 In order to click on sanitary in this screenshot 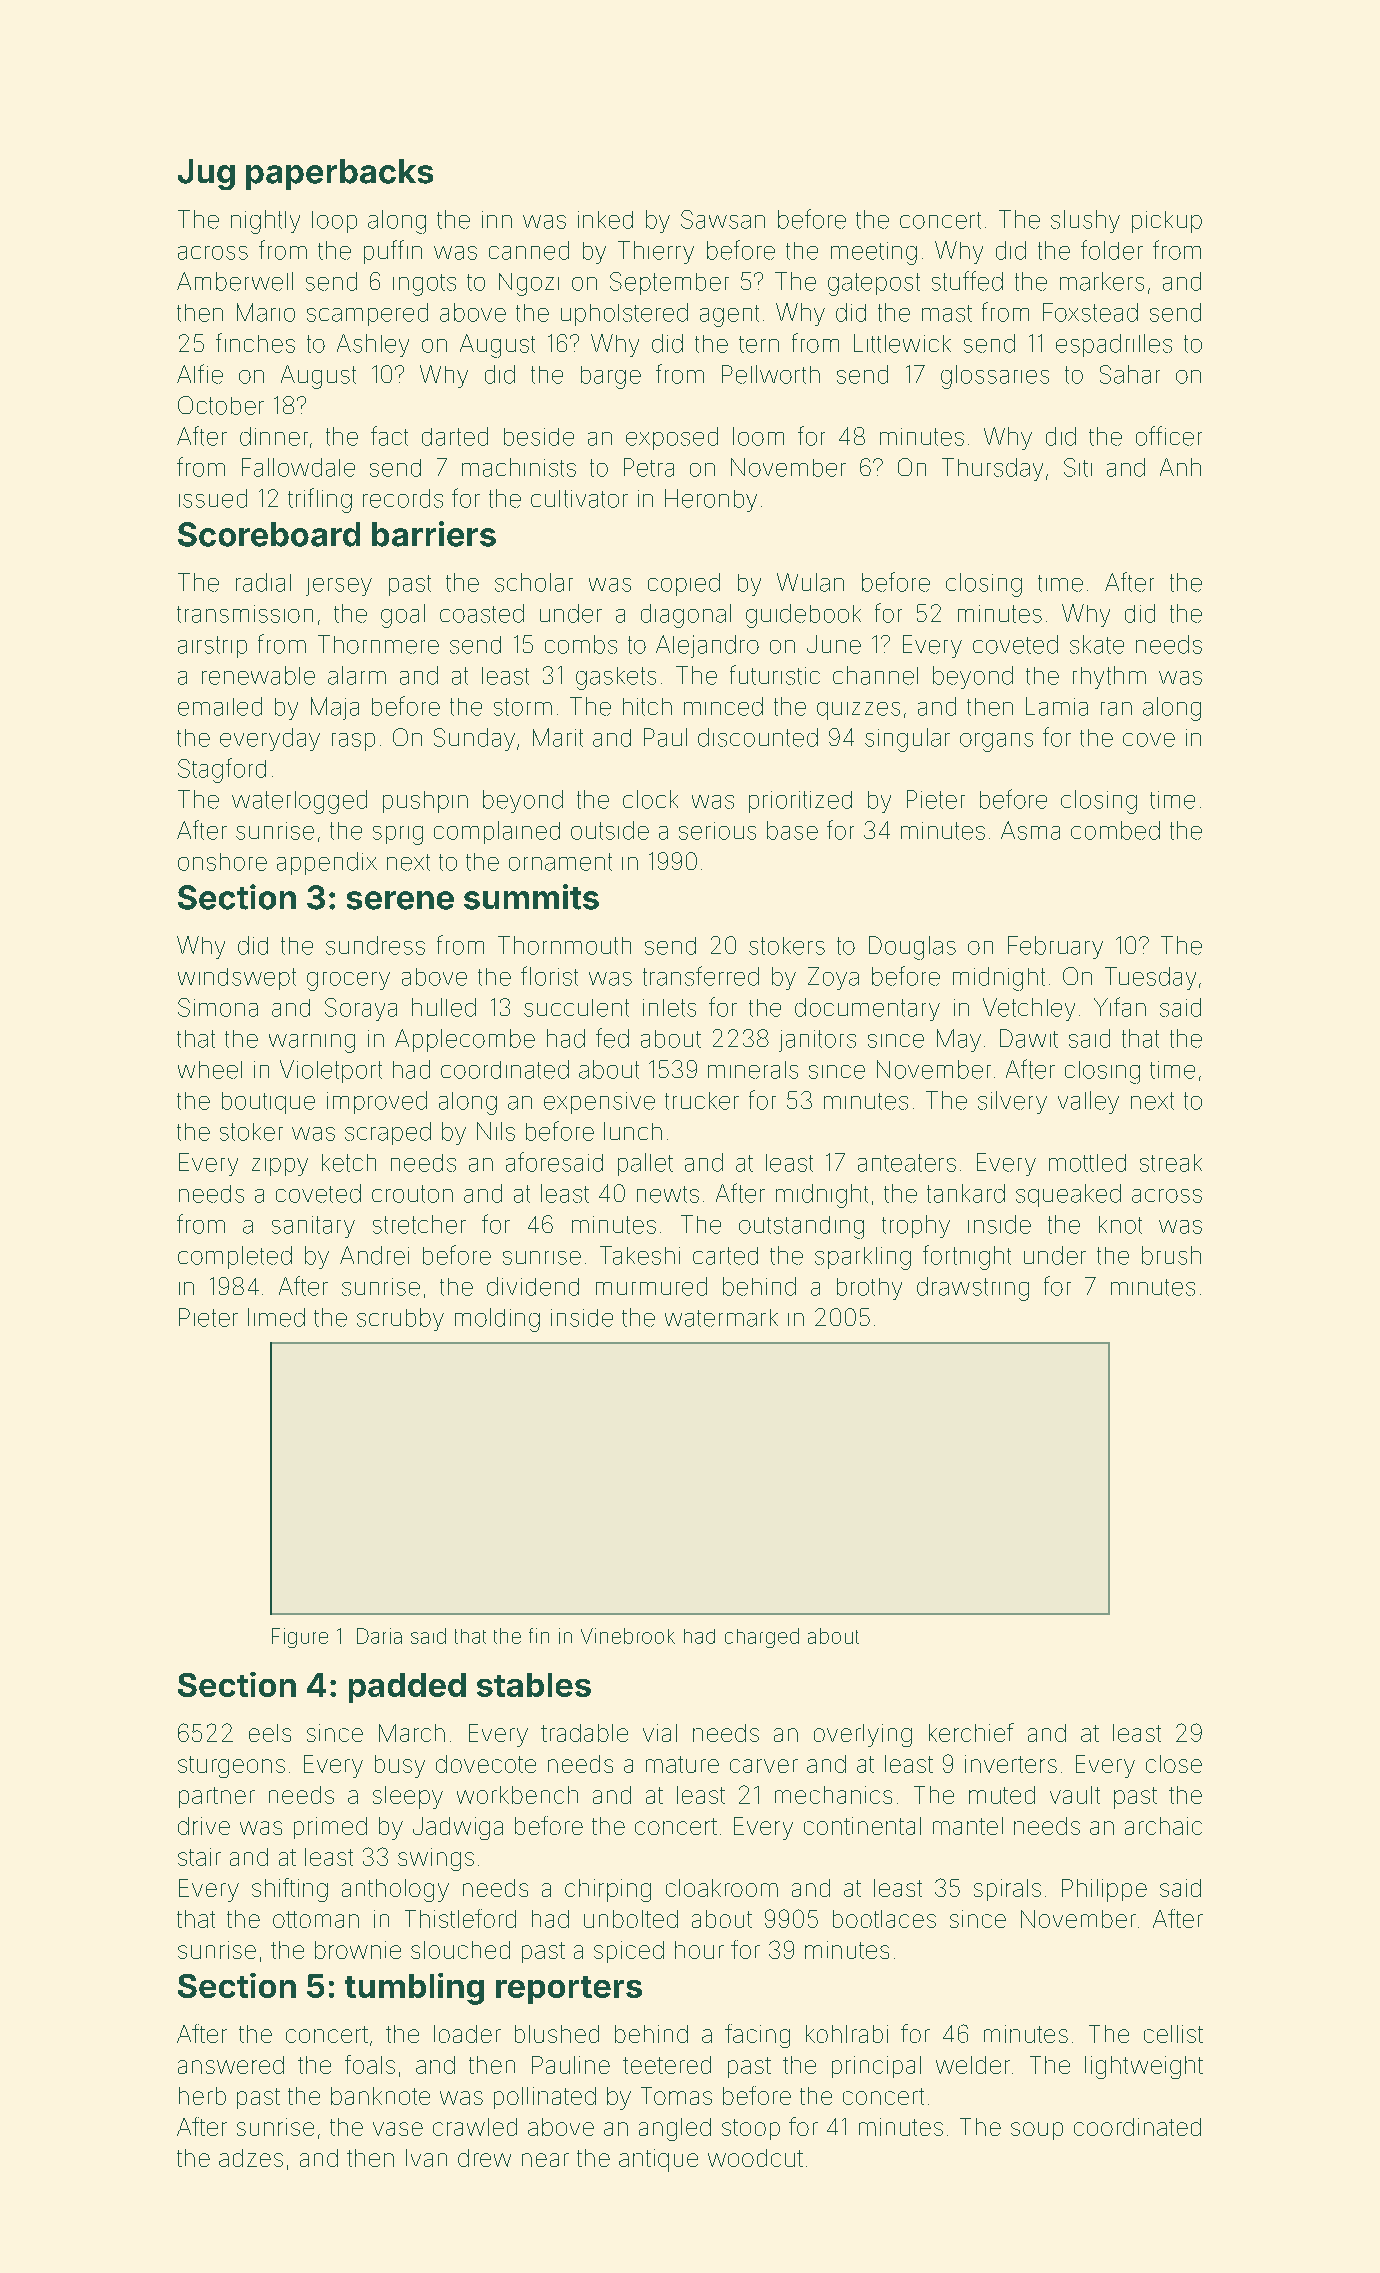, I will do `click(313, 1227)`.
